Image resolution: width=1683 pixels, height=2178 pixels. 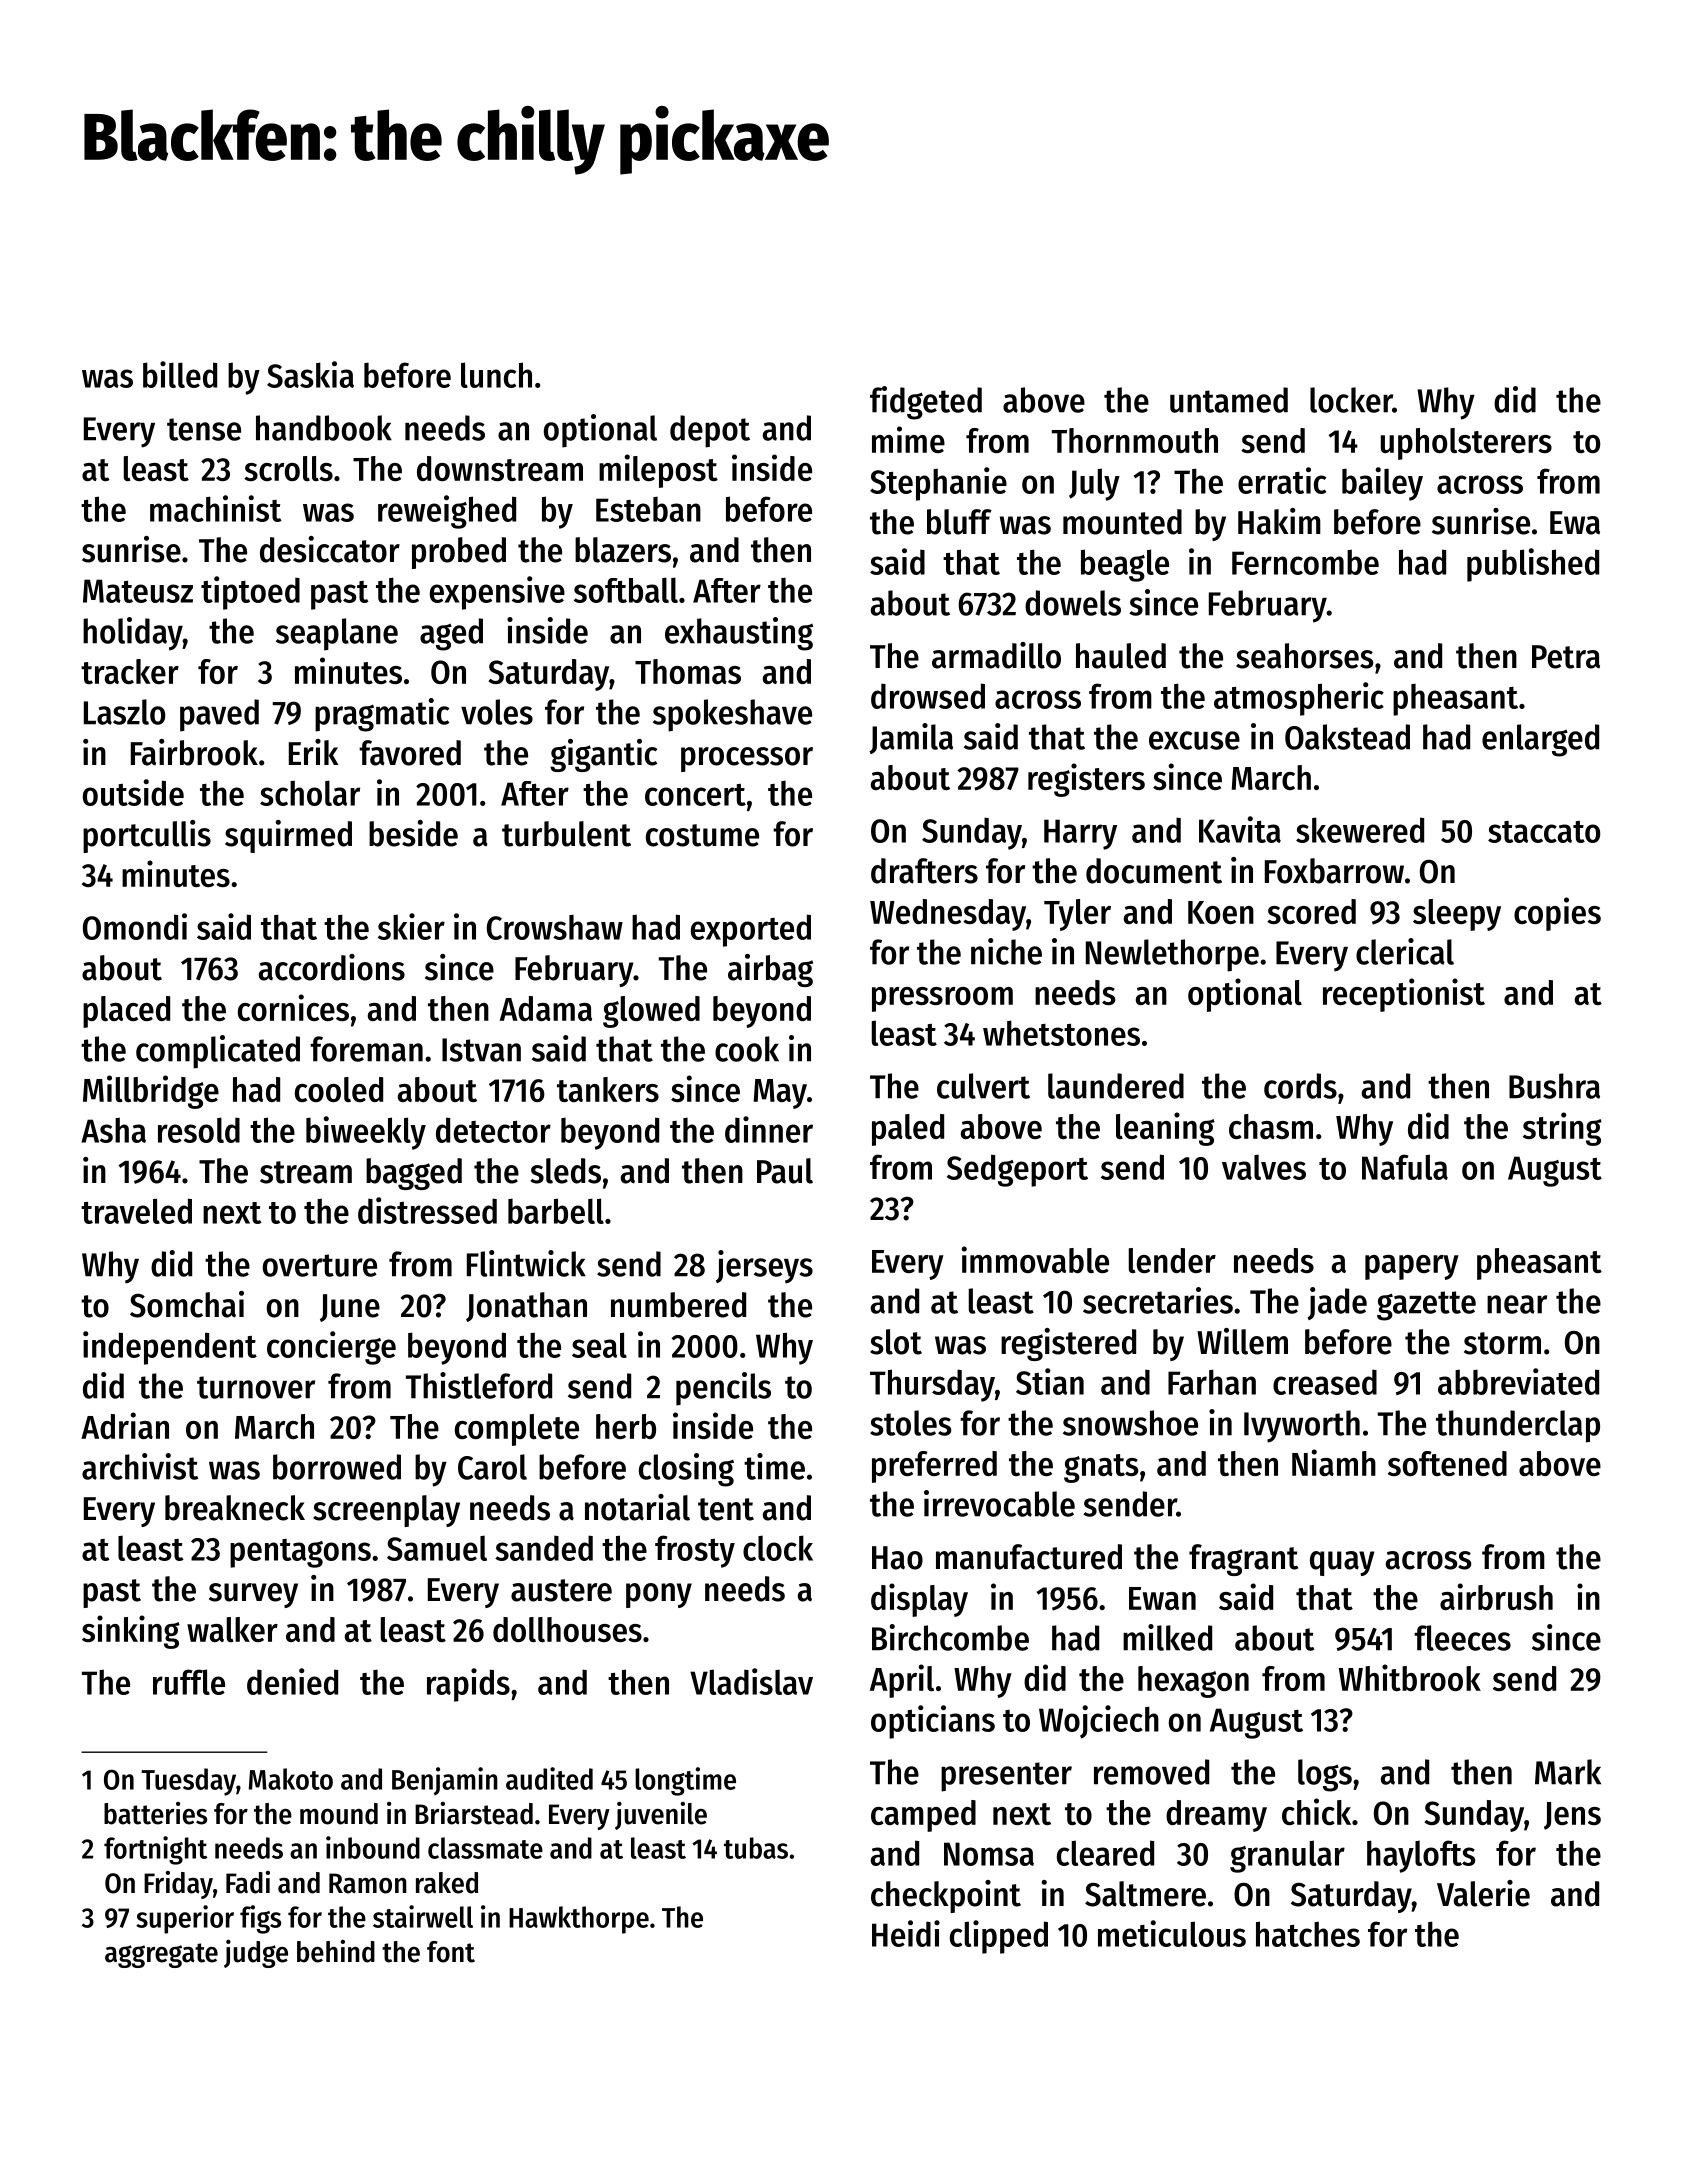 I want to click on Fadi, so click(x=248, y=1882).
